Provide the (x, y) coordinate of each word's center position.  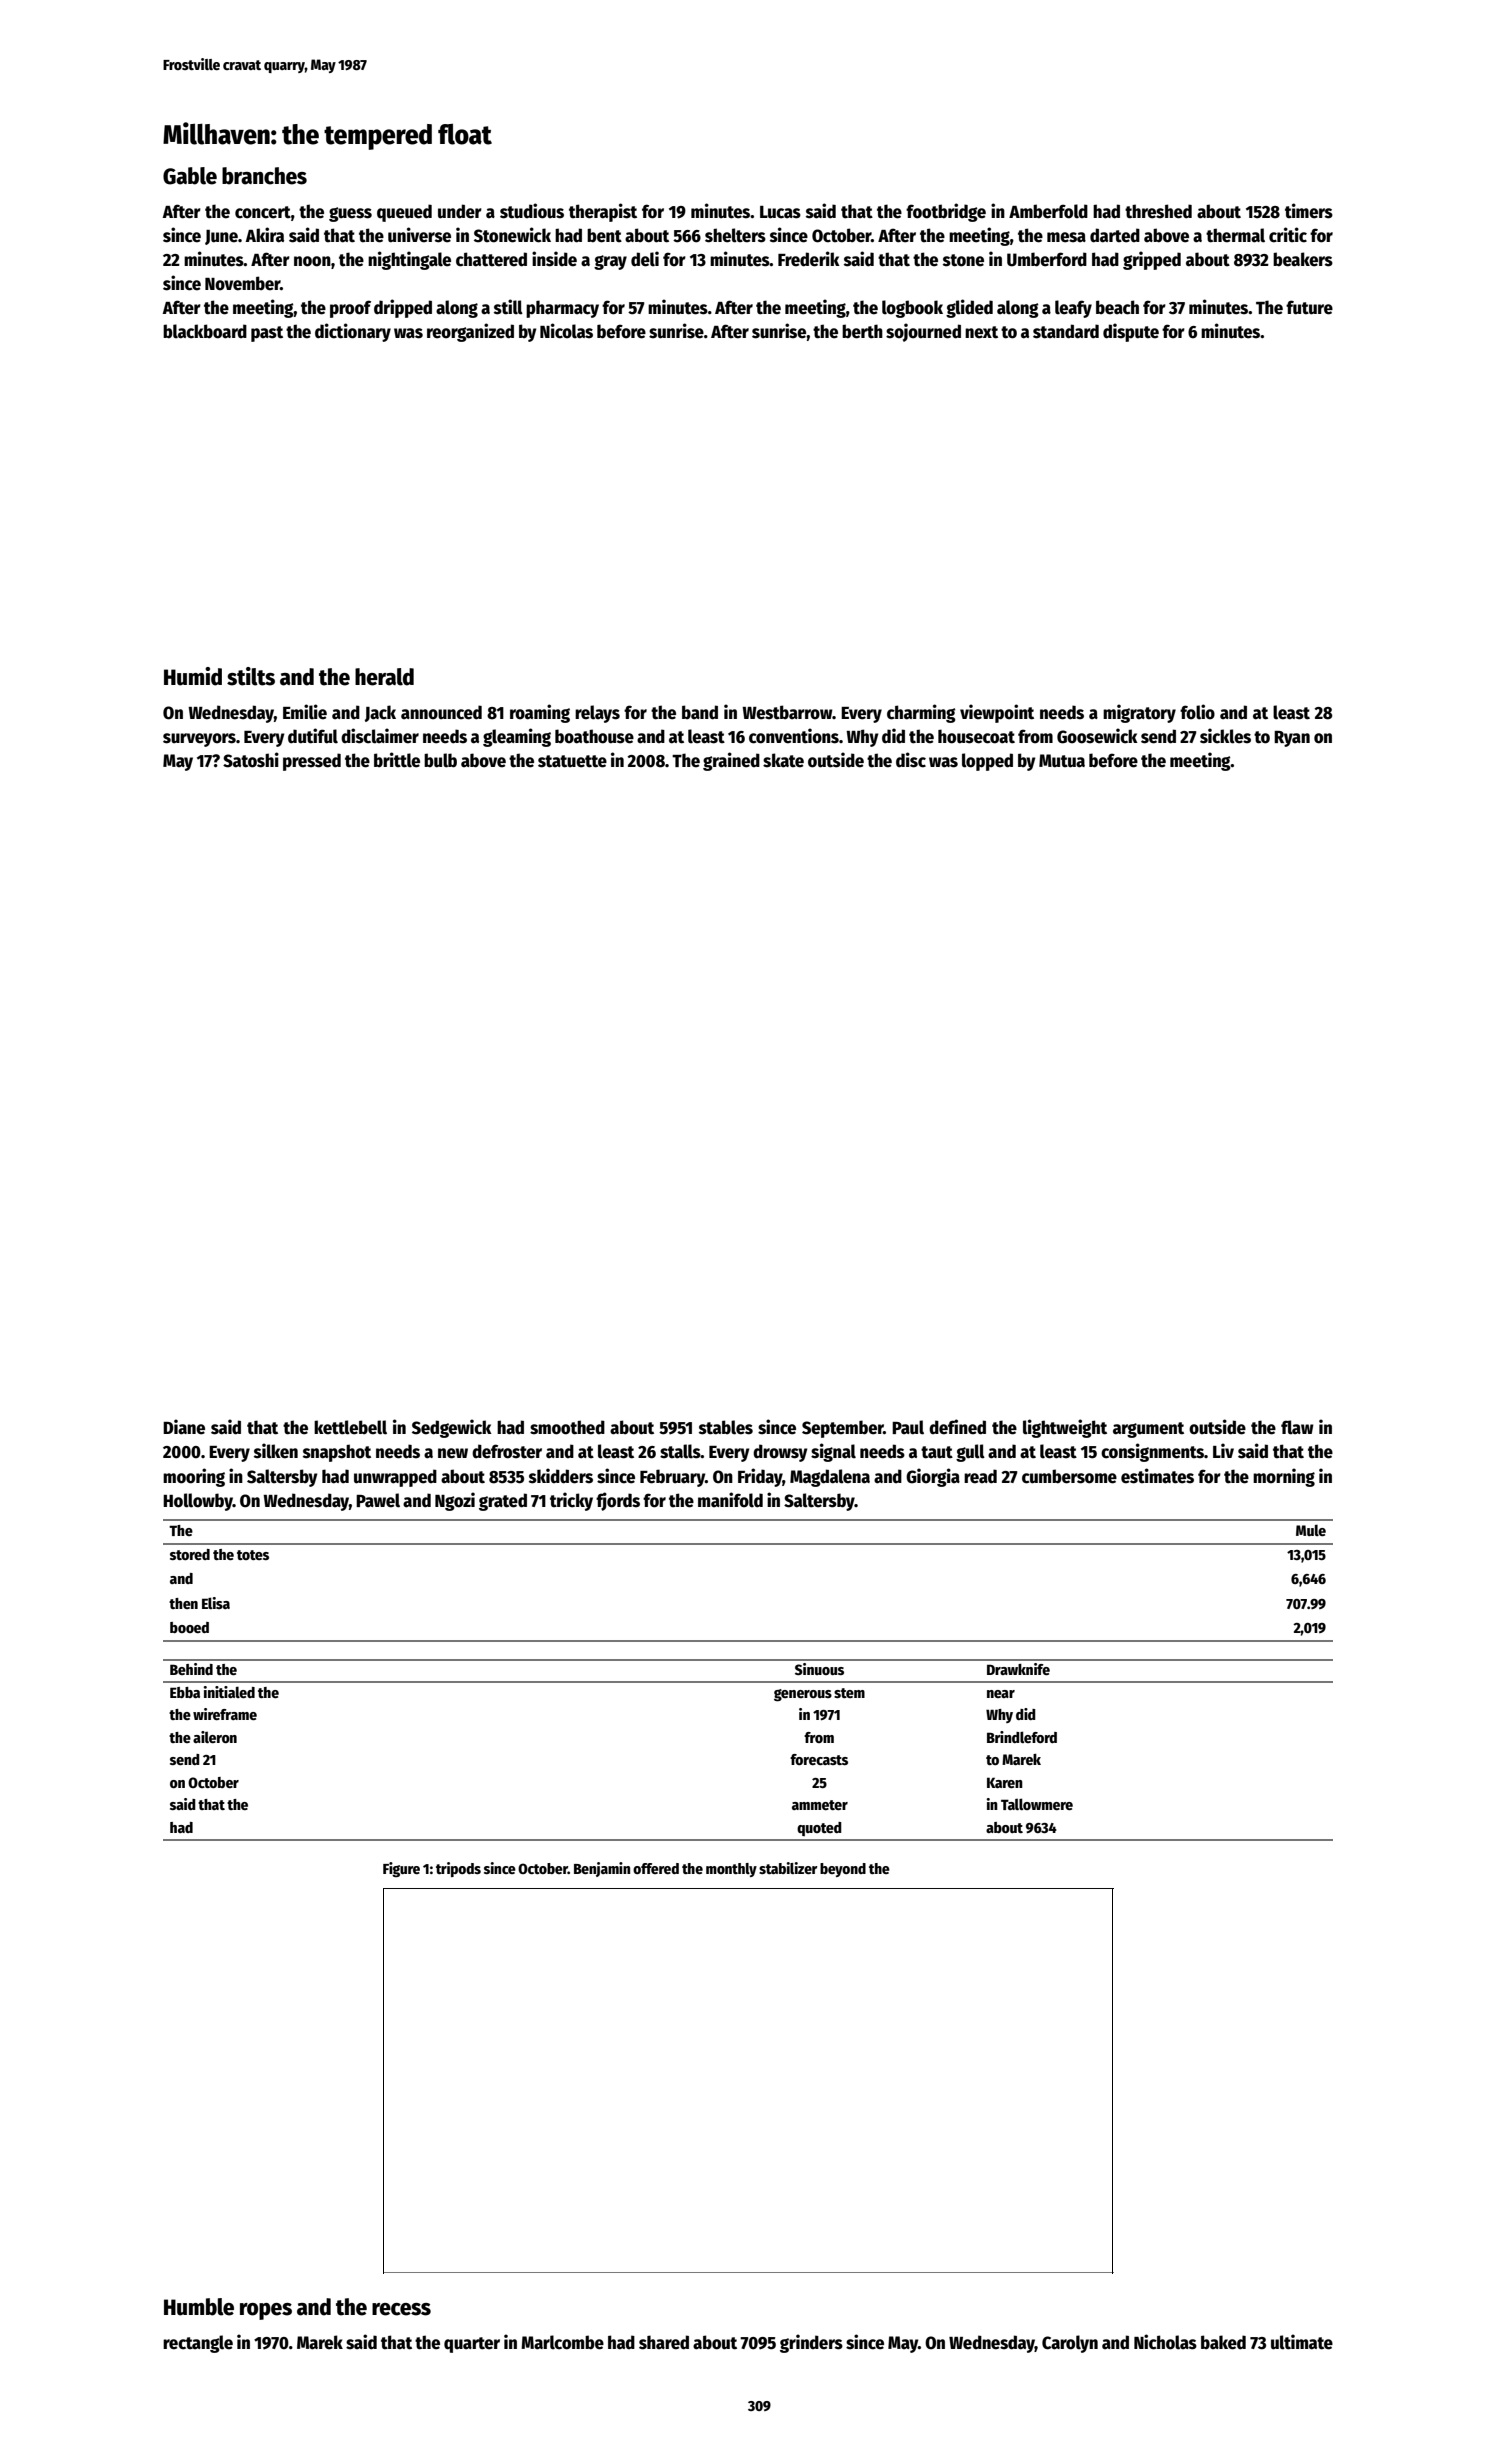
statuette (572, 761)
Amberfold (1048, 211)
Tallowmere (1037, 1804)
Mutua (1062, 761)
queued (404, 213)
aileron (215, 1737)
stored (190, 1554)
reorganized (470, 332)
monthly (731, 1870)
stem (849, 1693)
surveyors (199, 740)
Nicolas (566, 331)
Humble (199, 2307)
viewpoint (997, 713)
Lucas (780, 212)
